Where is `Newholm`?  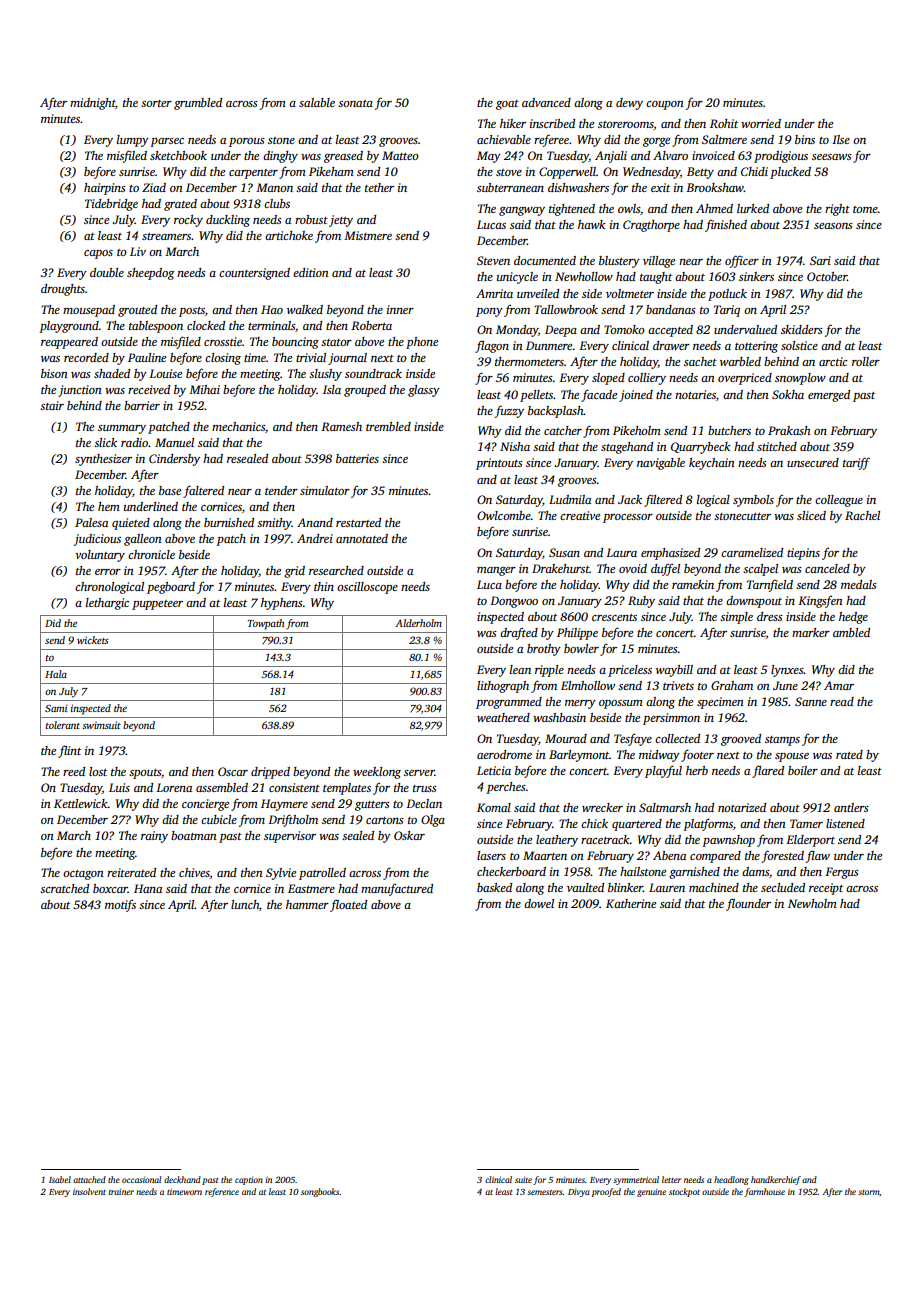
Newholm is located at coordinates (812, 903).
